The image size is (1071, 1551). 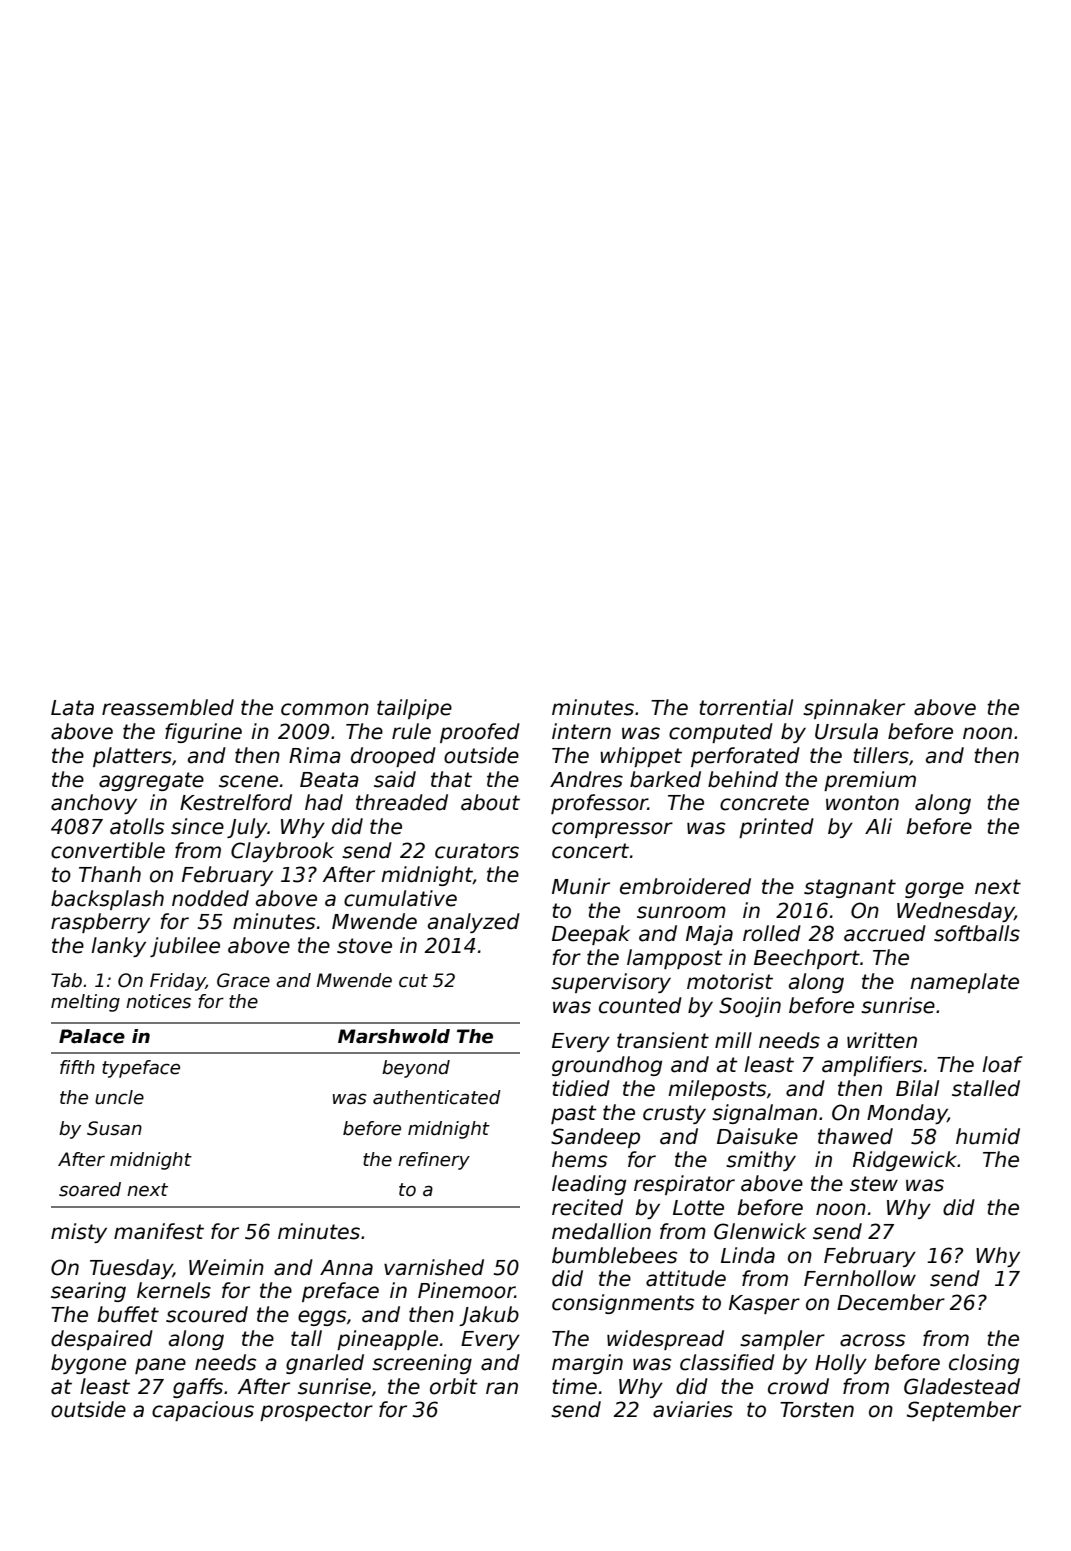 I want to click on past, so click(x=574, y=1114).
